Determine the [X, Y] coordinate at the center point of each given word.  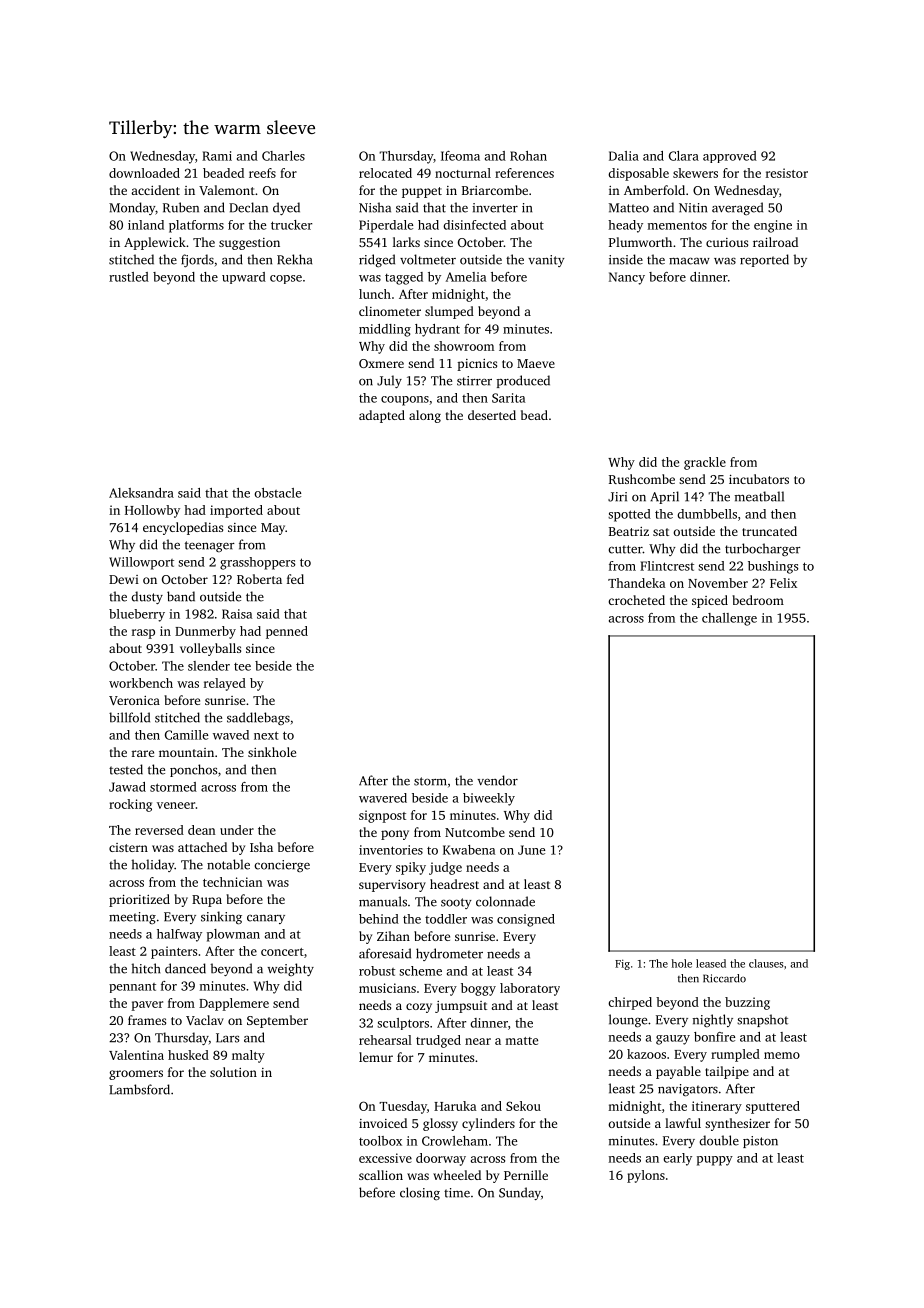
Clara [684, 156]
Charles [283, 156]
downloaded [144, 173]
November [718, 583]
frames [147, 1020]
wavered [383, 798]
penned [287, 632]
